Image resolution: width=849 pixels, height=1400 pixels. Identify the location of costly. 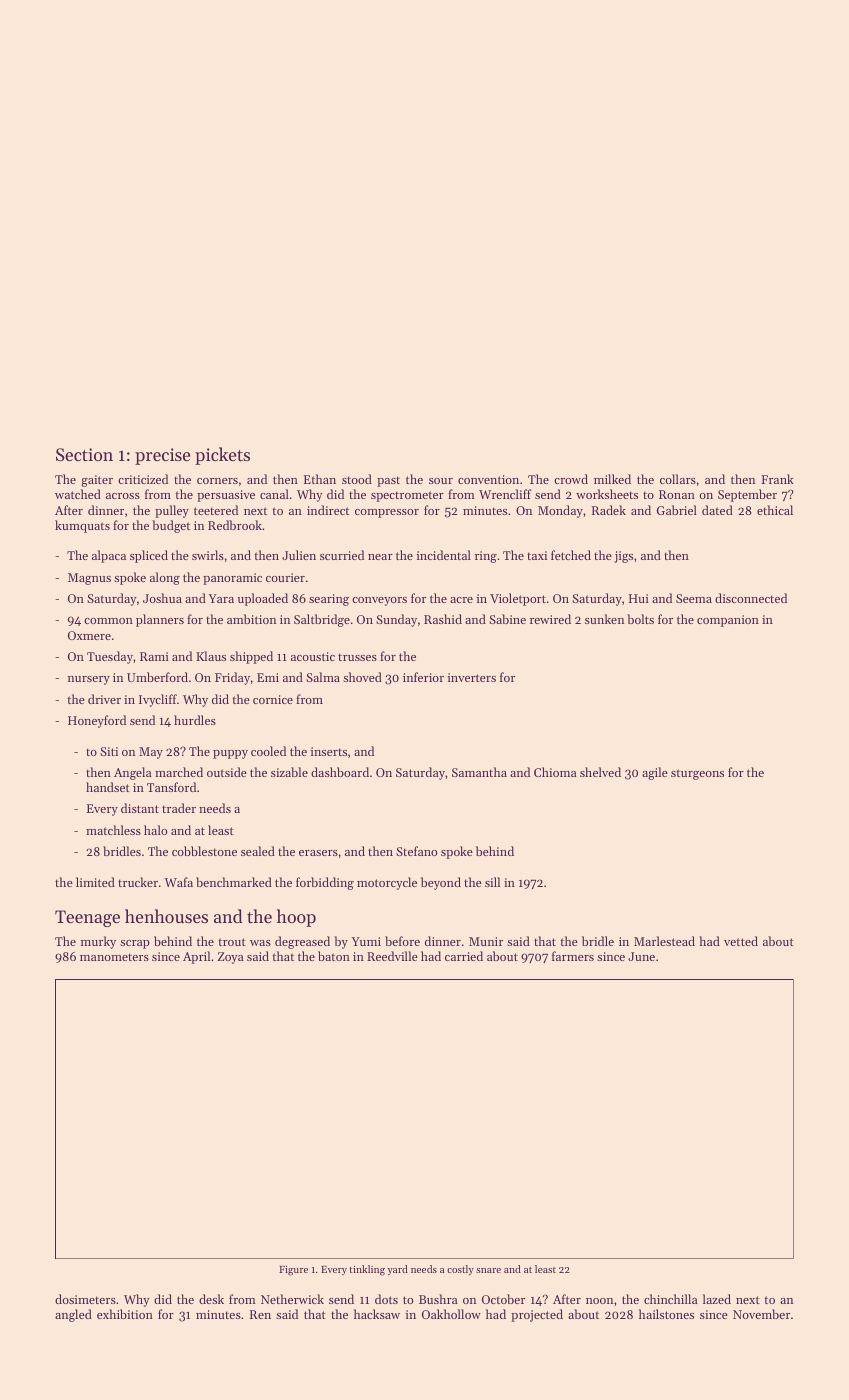
(460, 1270).
